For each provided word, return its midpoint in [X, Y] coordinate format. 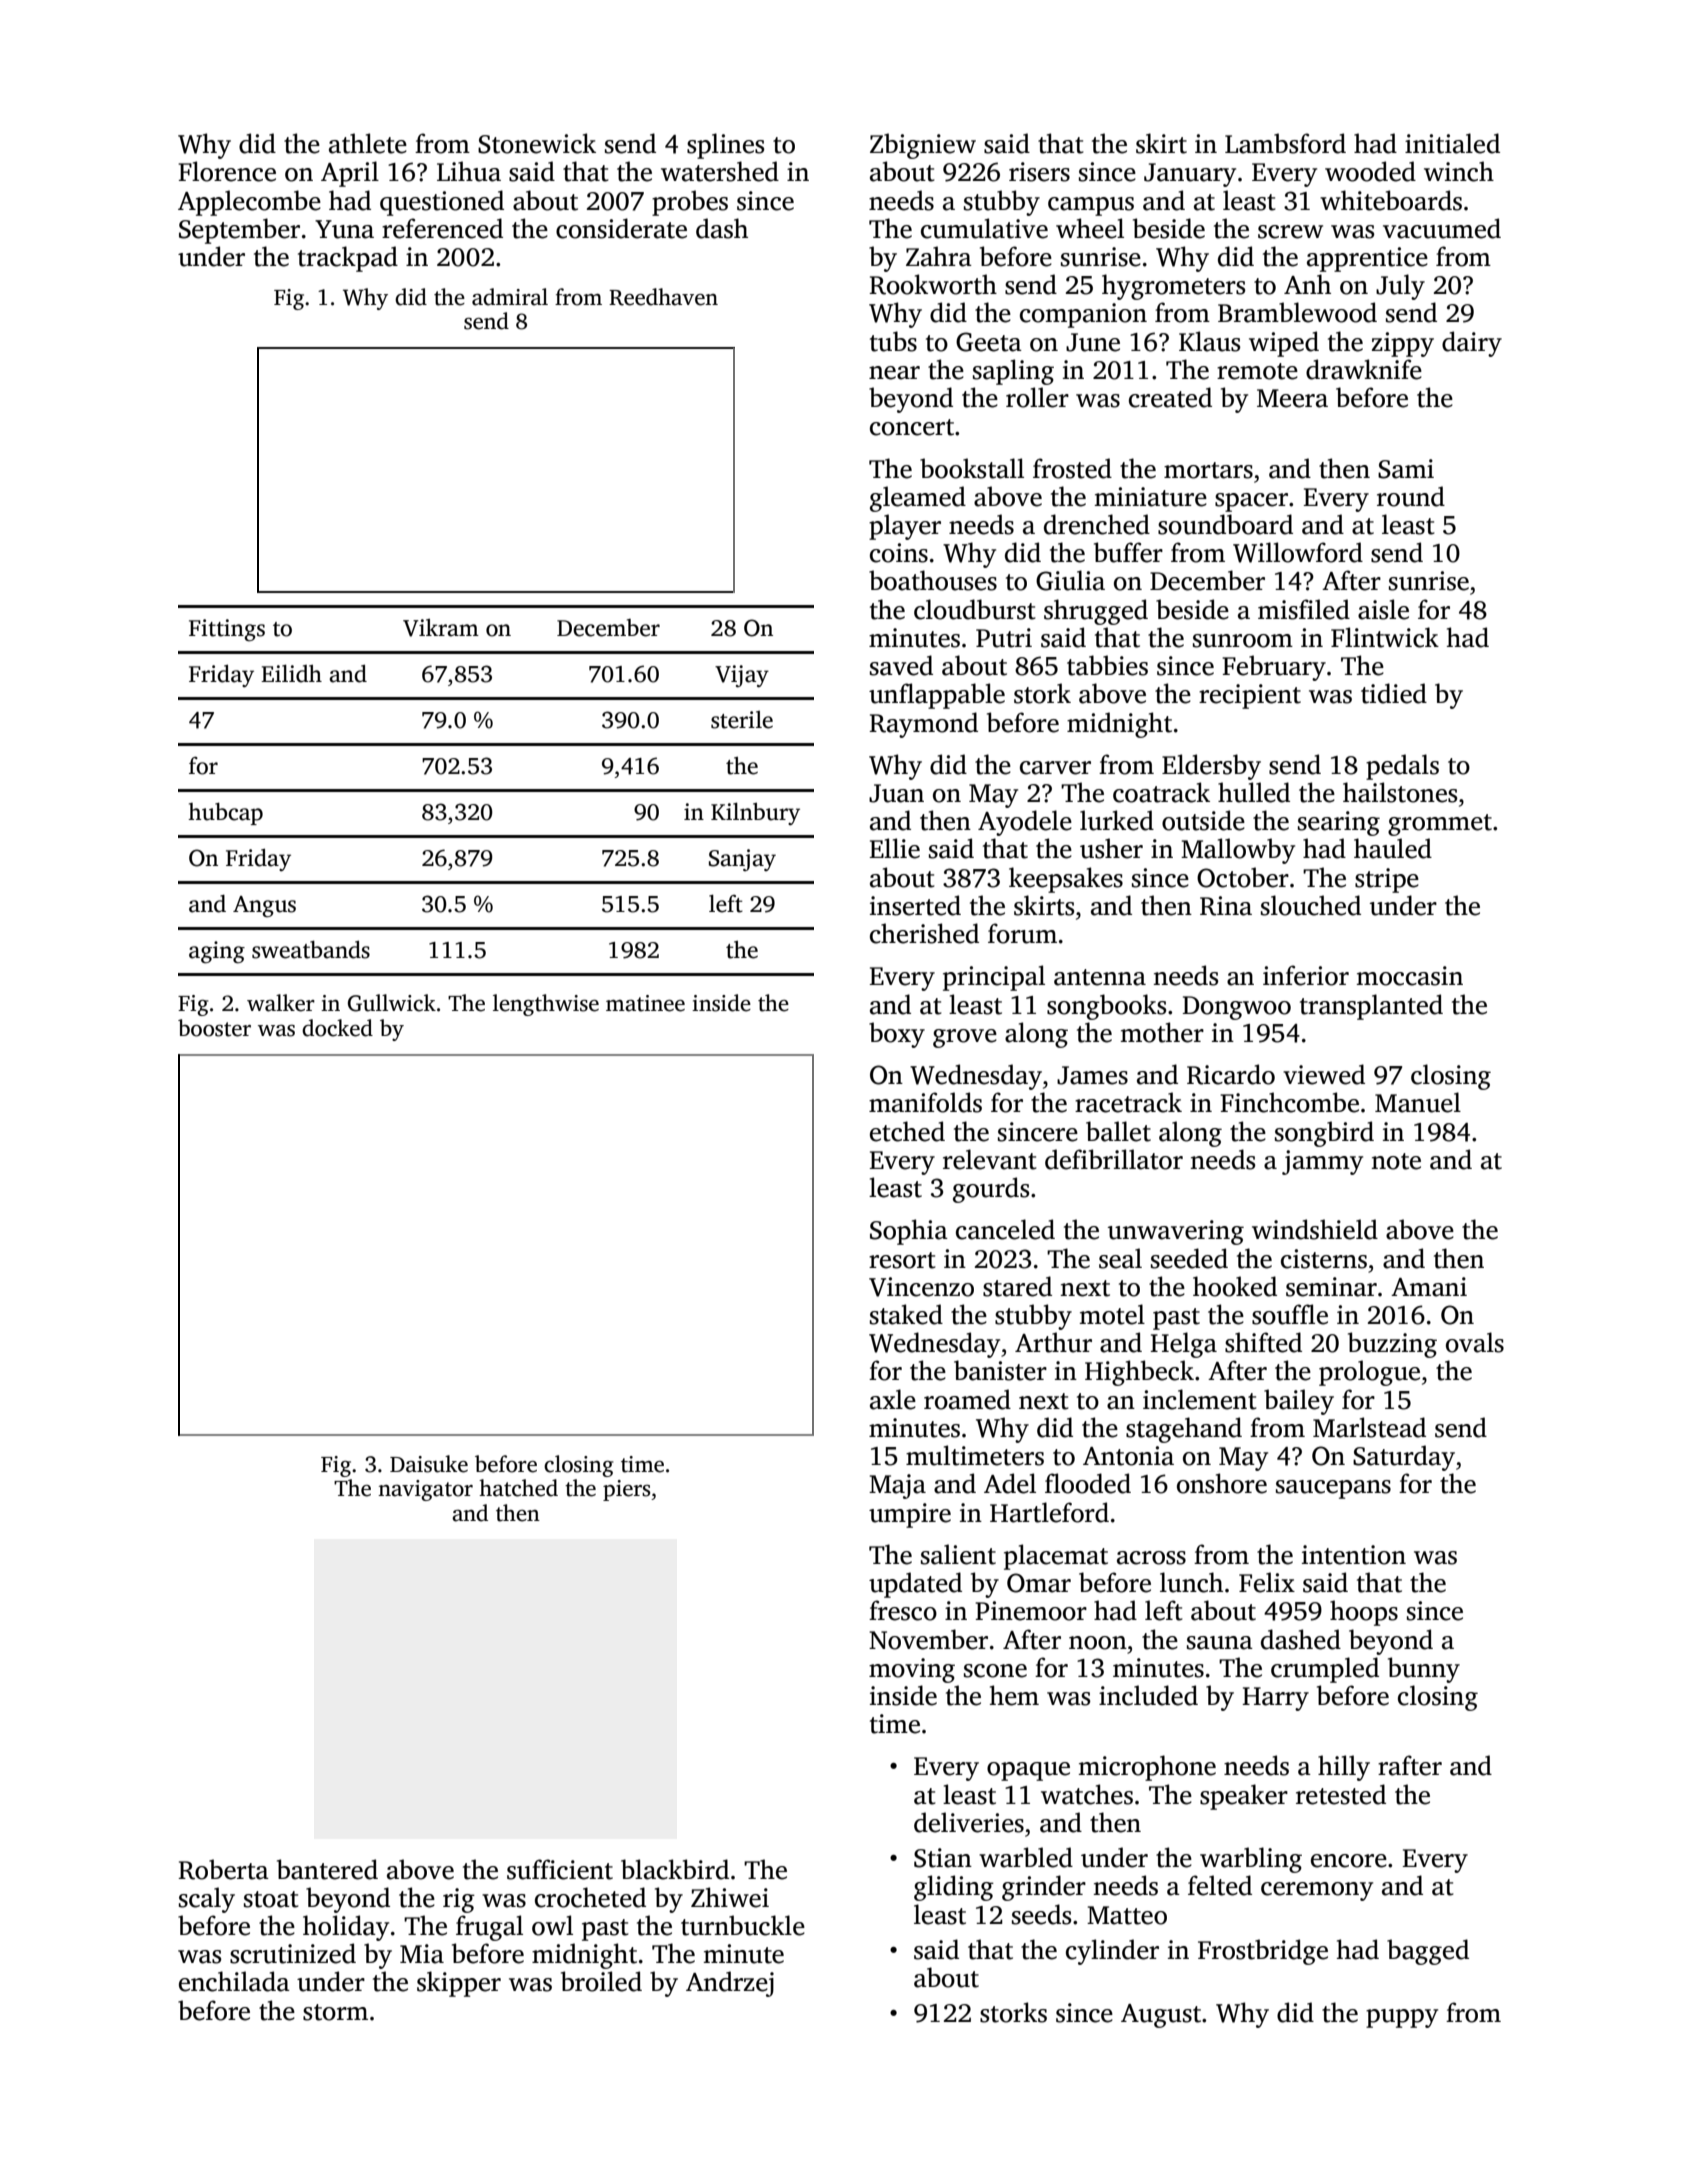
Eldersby [1211, 767]
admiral [510, 297]
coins [899, 553]
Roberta [223, 1869]
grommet [1440, 825]
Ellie [894, 848]
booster [214, 1028]
